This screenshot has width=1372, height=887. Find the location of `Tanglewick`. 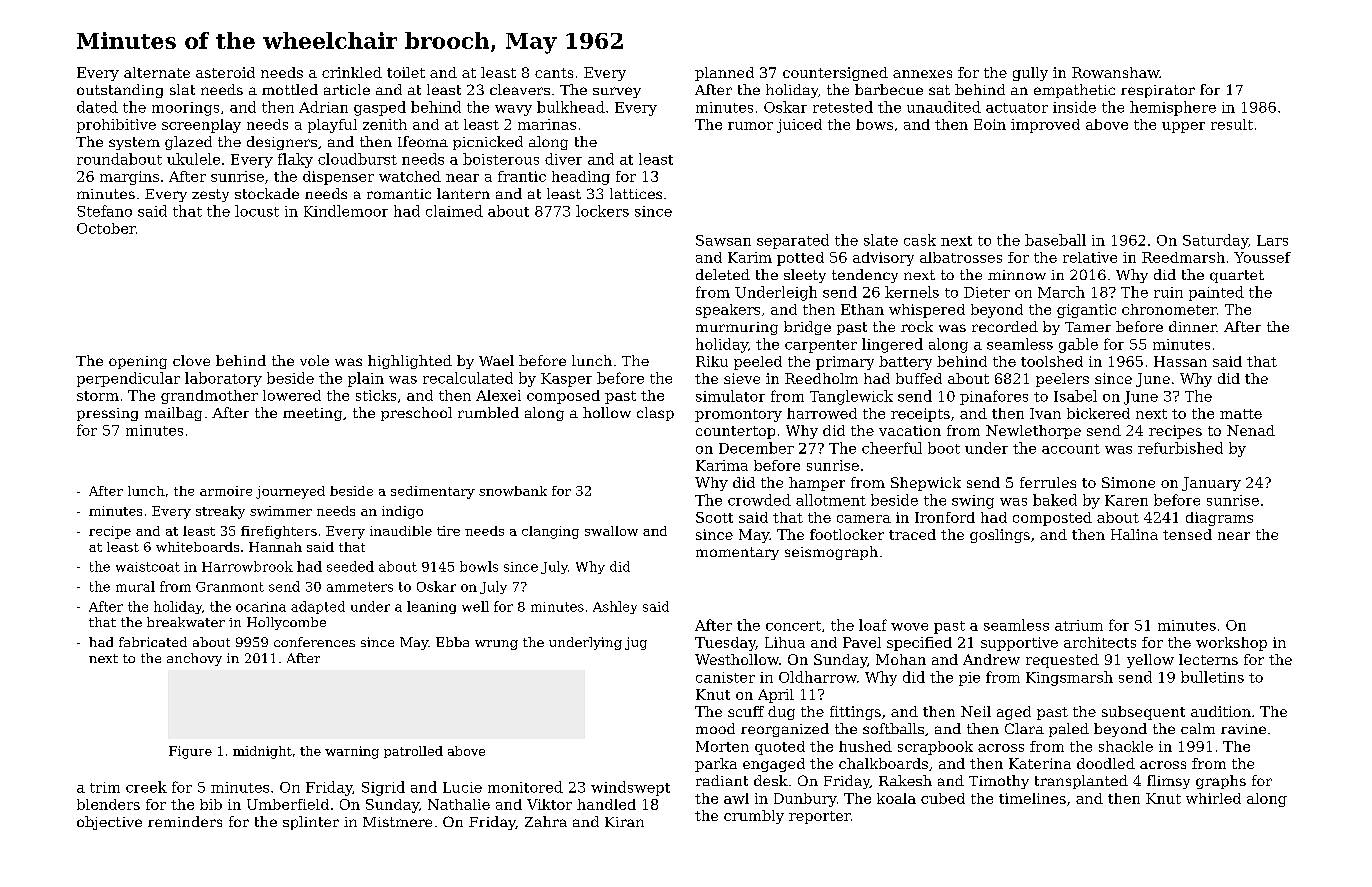

Tanglewick is located at coordinates (851, 397).
